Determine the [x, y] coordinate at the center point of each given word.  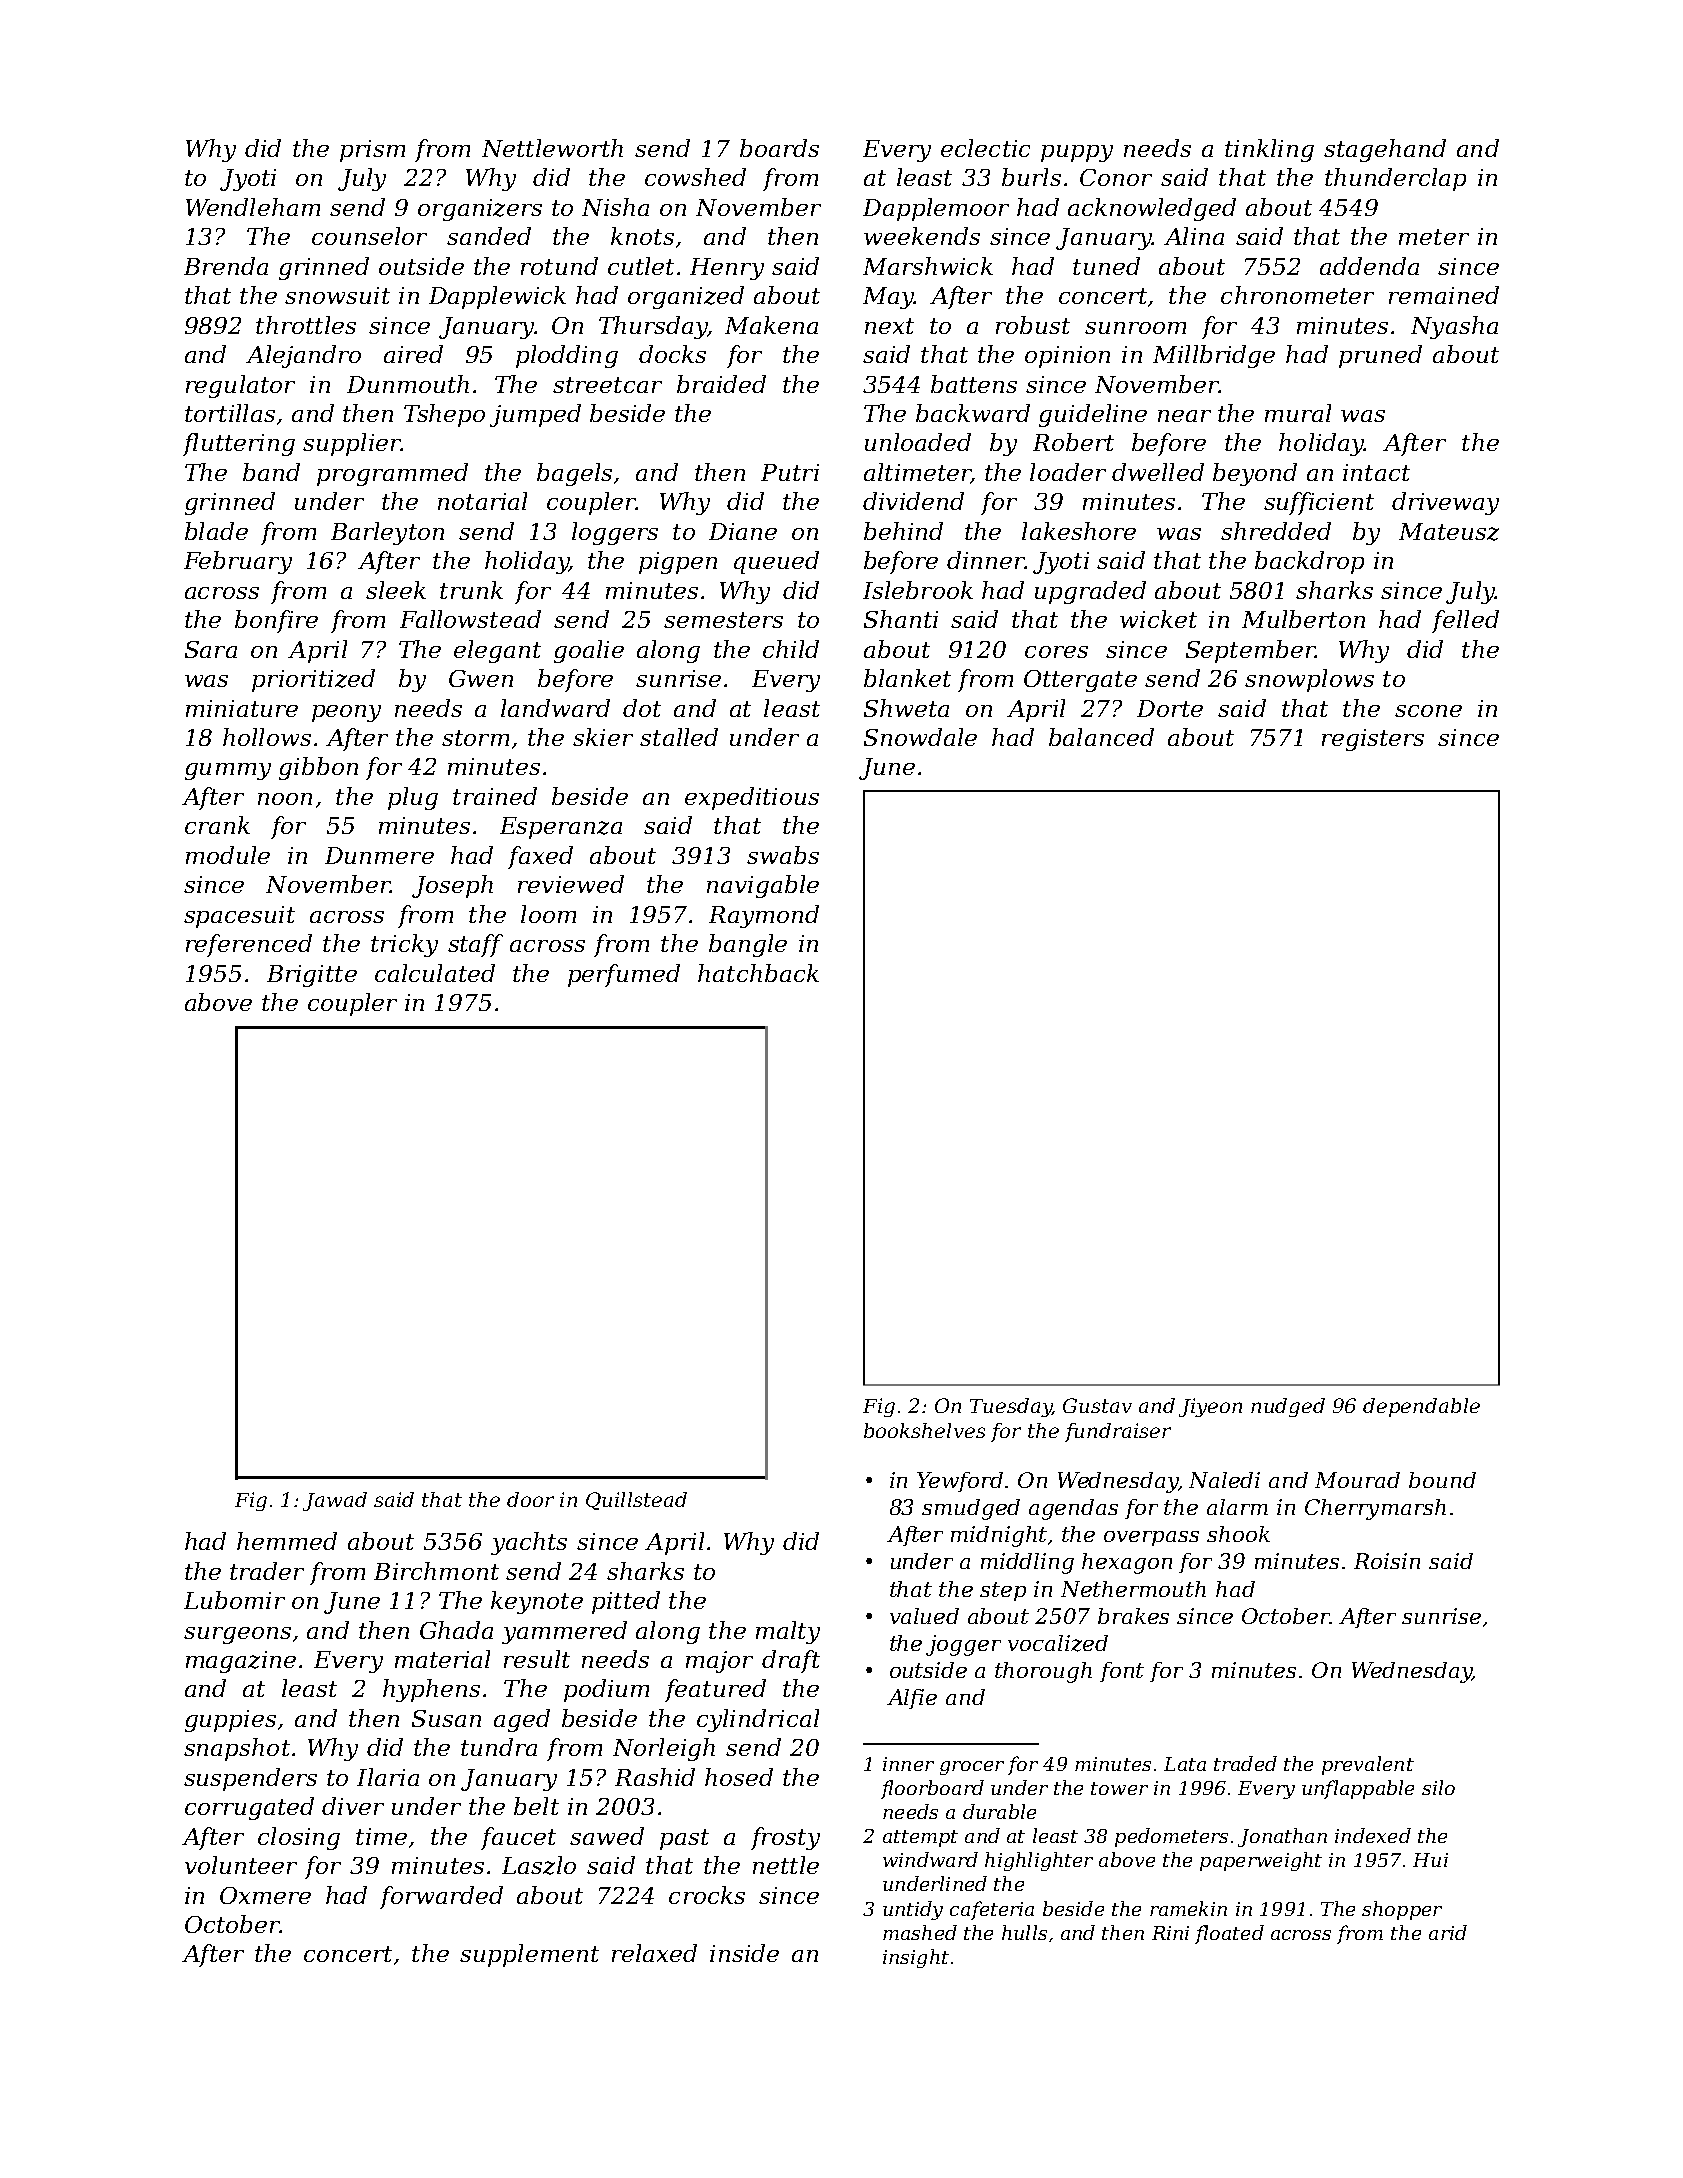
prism [372, 151]
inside [744, 1953]
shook [1238, 1534]
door [530, 1499]
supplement [529, 1955]
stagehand [1385, 150]
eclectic [985, 148]
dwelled [1158, 472]
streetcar [607, 385]
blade [216, 531]
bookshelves [924, 1430]
